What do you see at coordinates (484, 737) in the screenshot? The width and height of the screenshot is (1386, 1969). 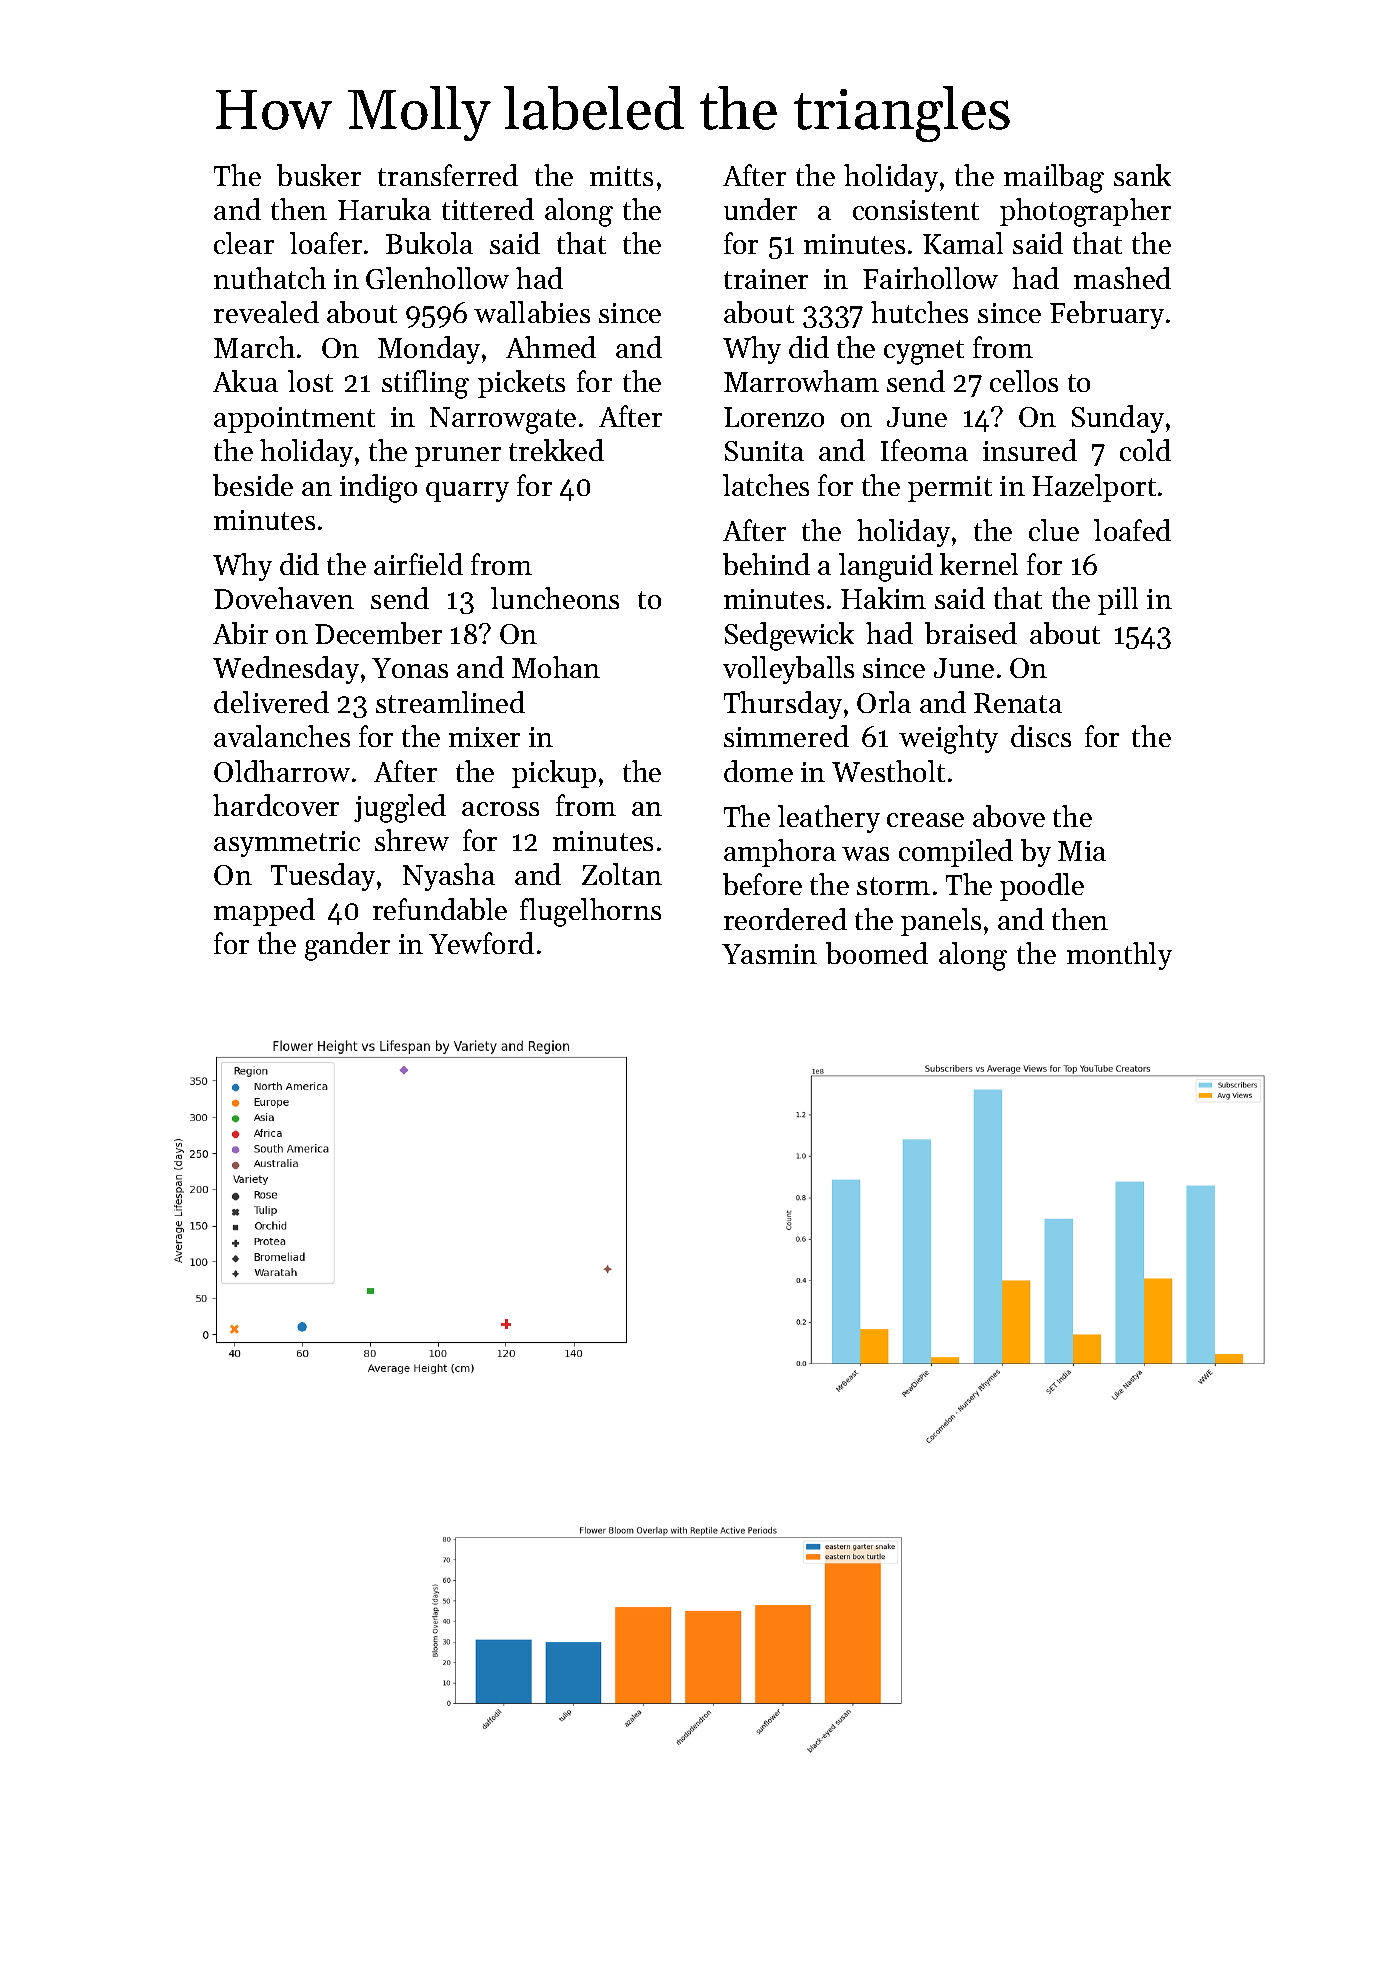 I see `mixer` at bounding box center [484, 737].
